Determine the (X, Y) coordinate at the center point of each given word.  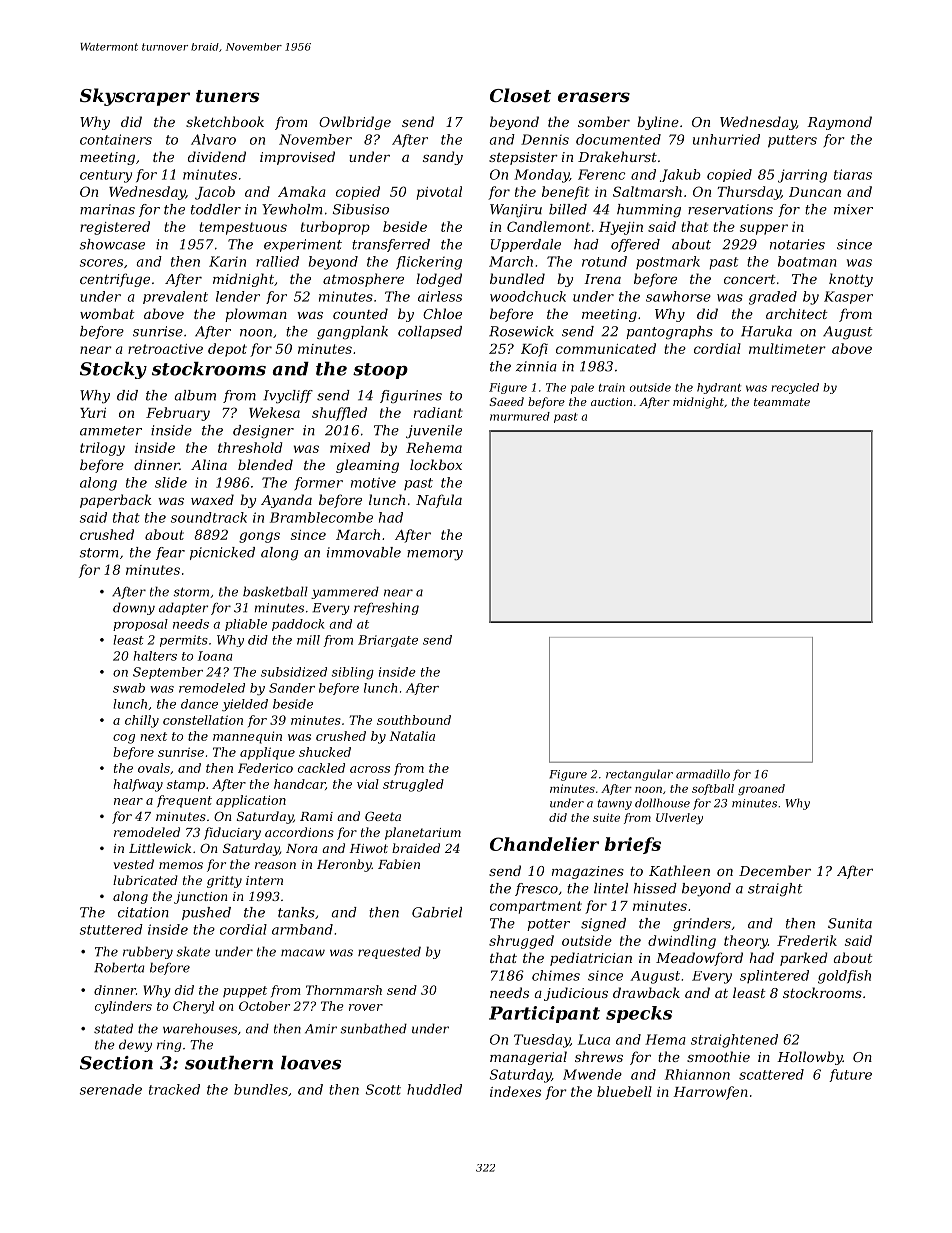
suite (606, 817)
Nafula (439, 501)
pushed (206, 913)
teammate (782, 402)
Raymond (839, 123)
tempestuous (243, 228)
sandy (443, 158)
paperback (116, 501)
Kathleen (679, 870)
